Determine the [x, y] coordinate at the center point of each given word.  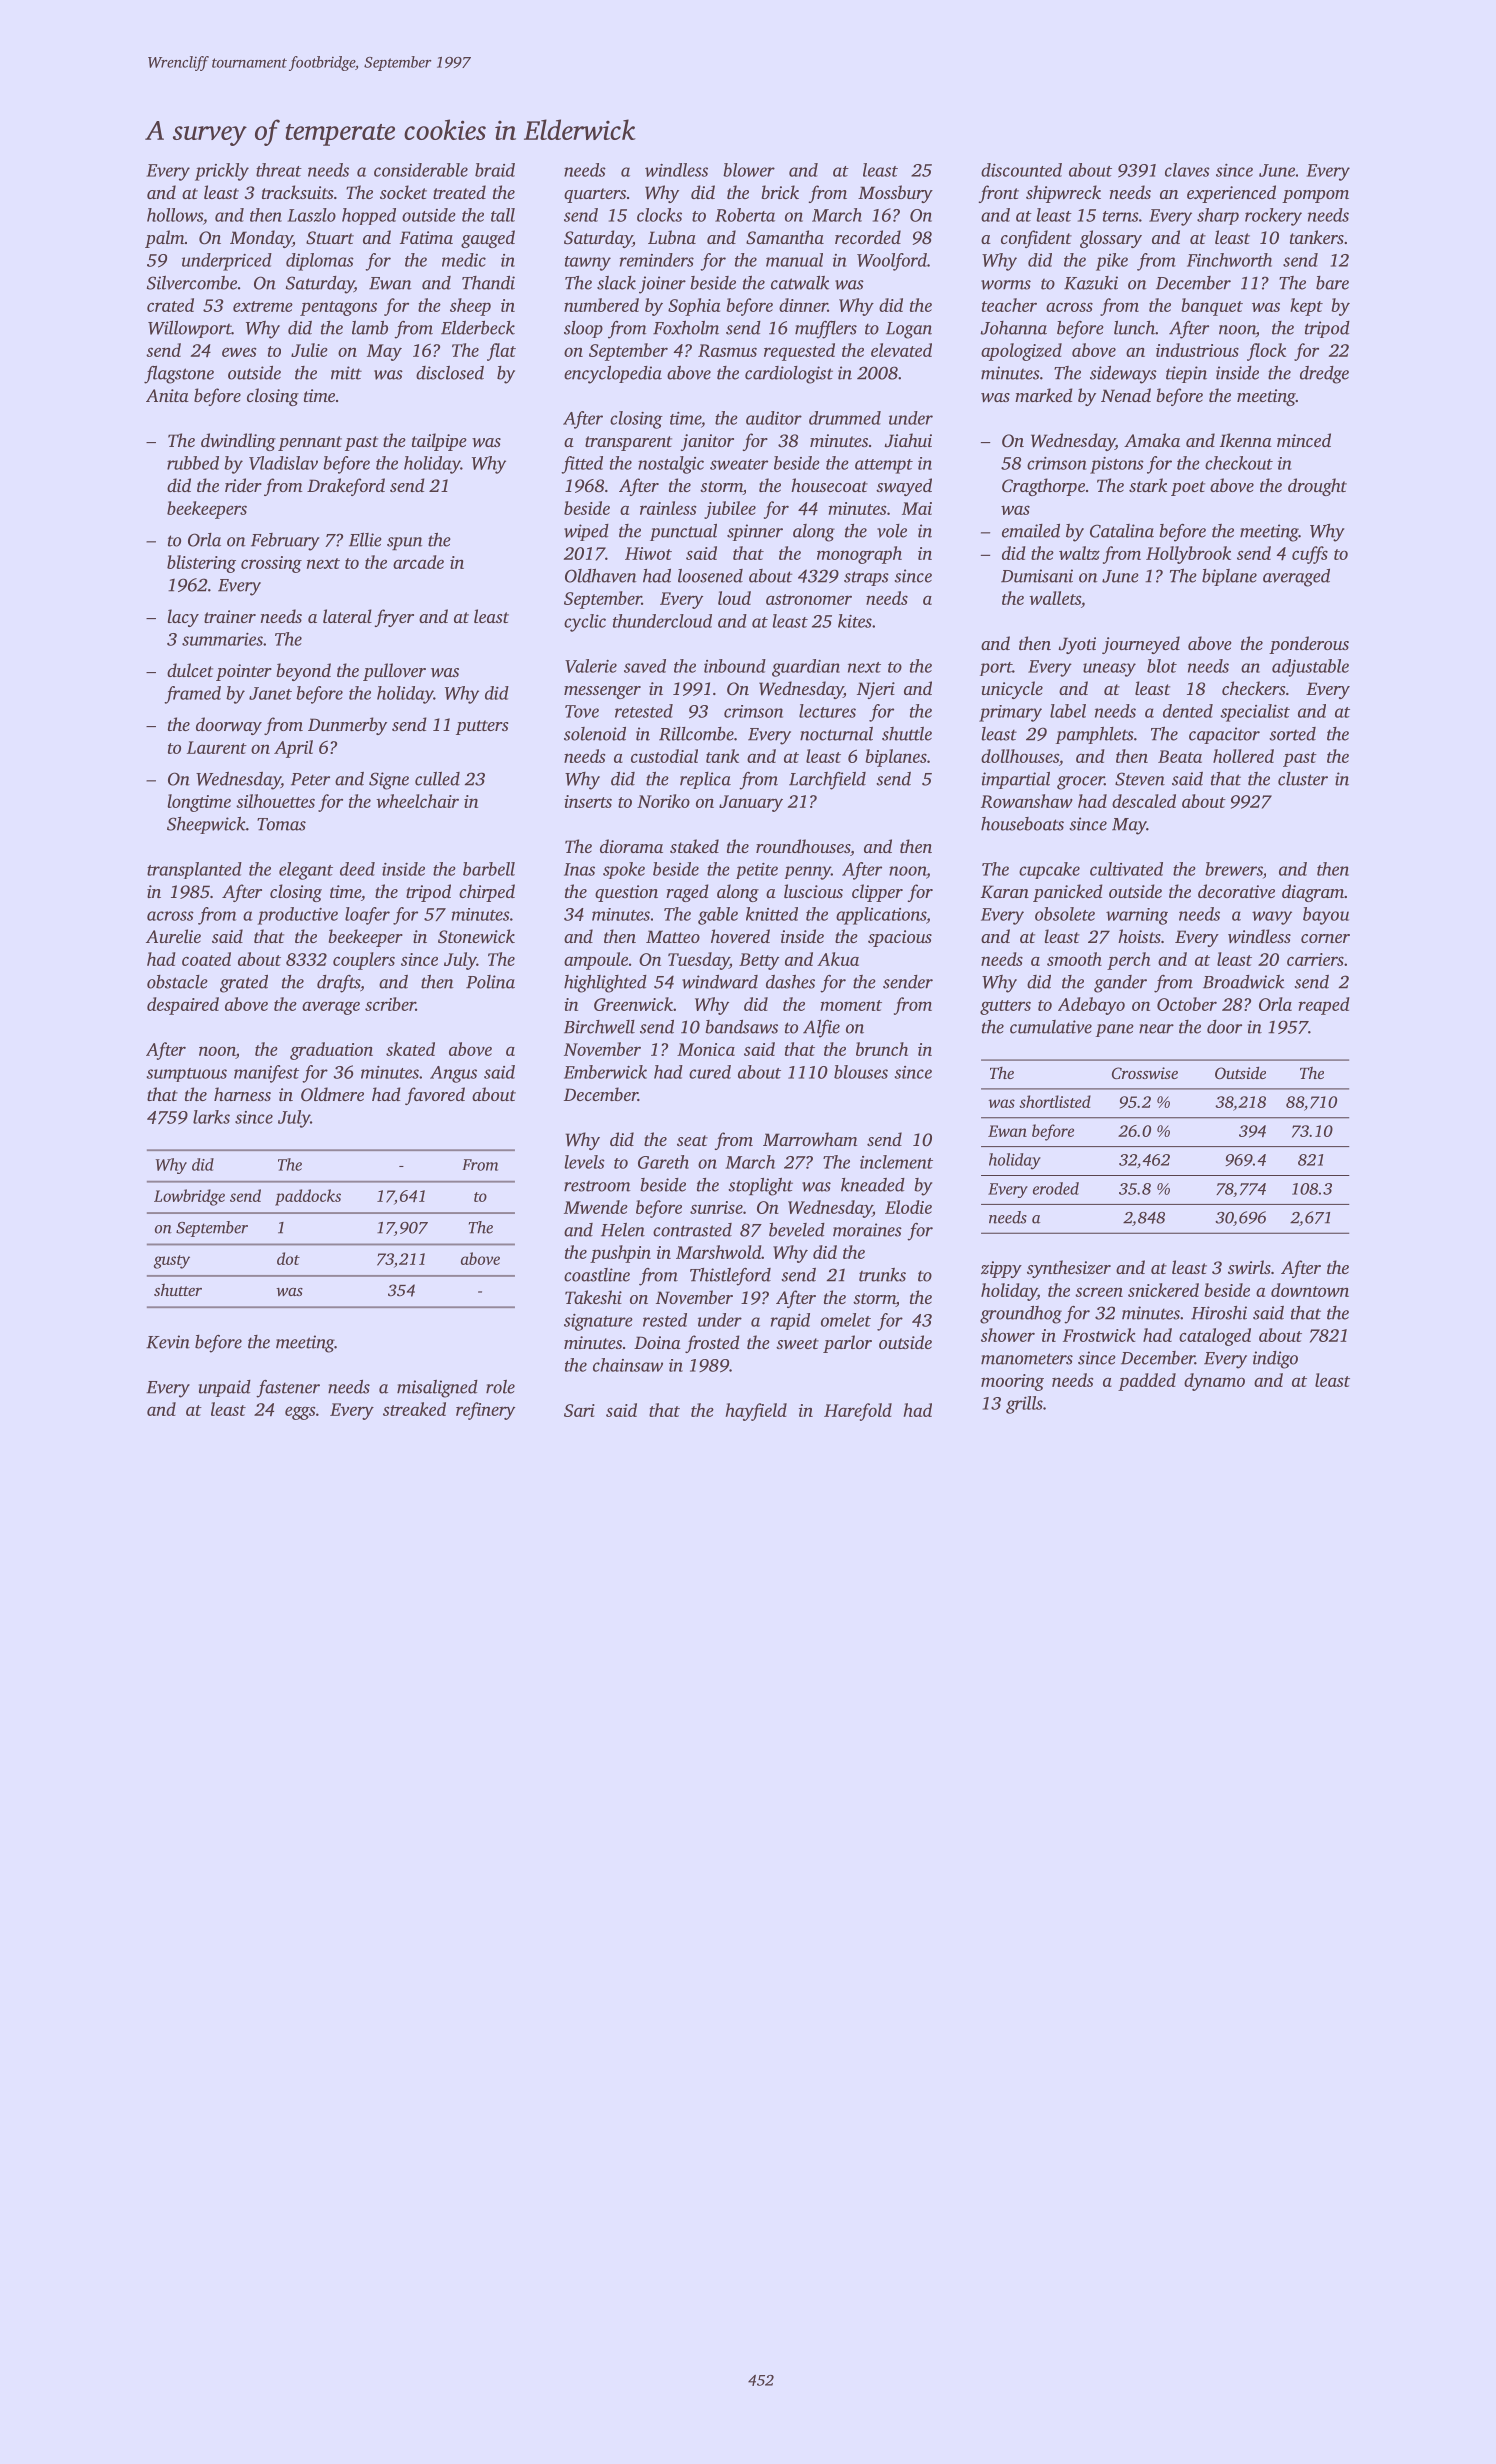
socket [403, 192]
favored [435, 1096]
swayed [904, 487]
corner [1325, 938]
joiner [662, 285]
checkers [1254, 688]
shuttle [907, 734]
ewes [239, 352]
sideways [1123, 375]
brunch [882, 1049]
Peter [310, 779]
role [500, 1387]
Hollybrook [1188, 555]
